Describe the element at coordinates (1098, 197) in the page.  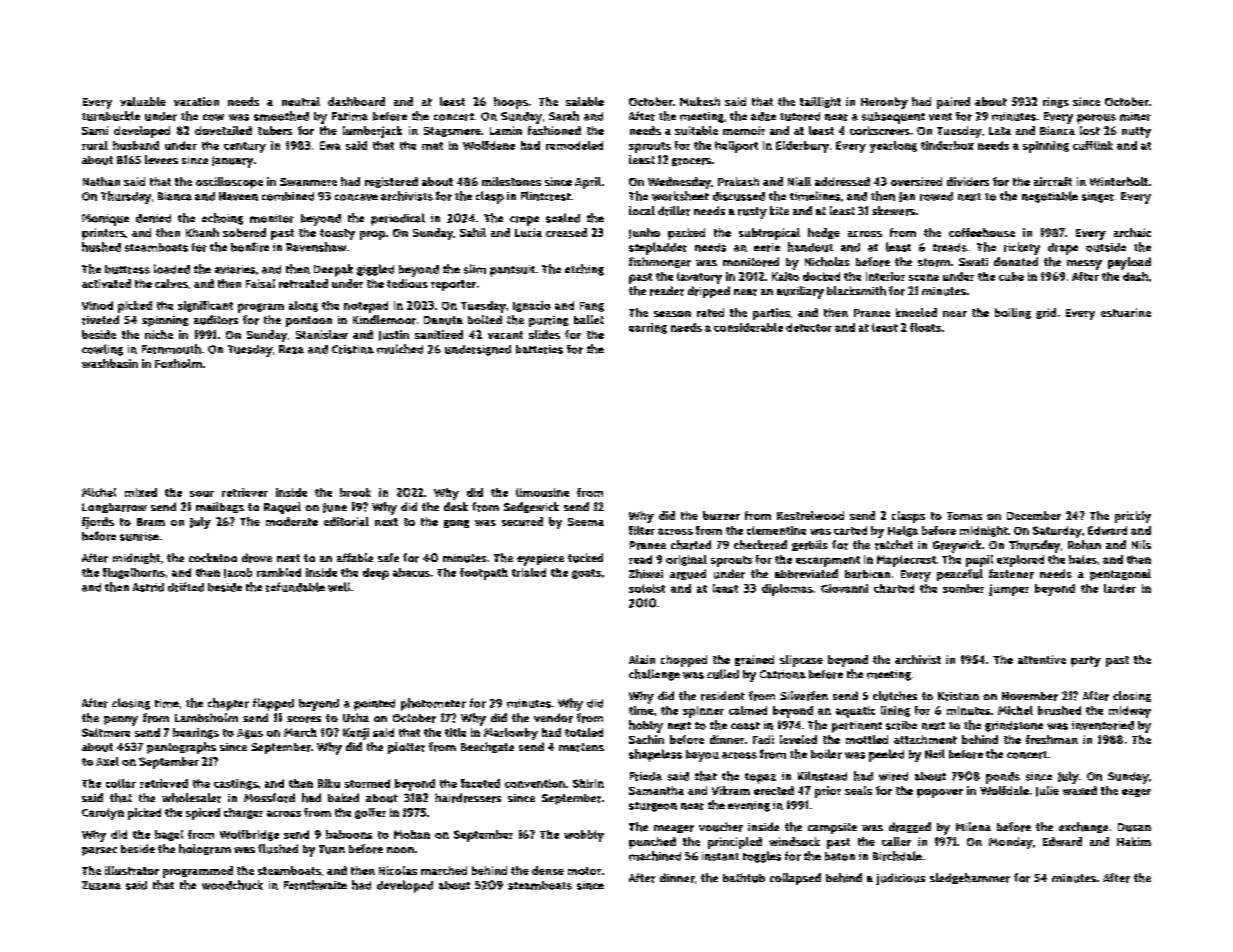
I see `singer` at that location.
